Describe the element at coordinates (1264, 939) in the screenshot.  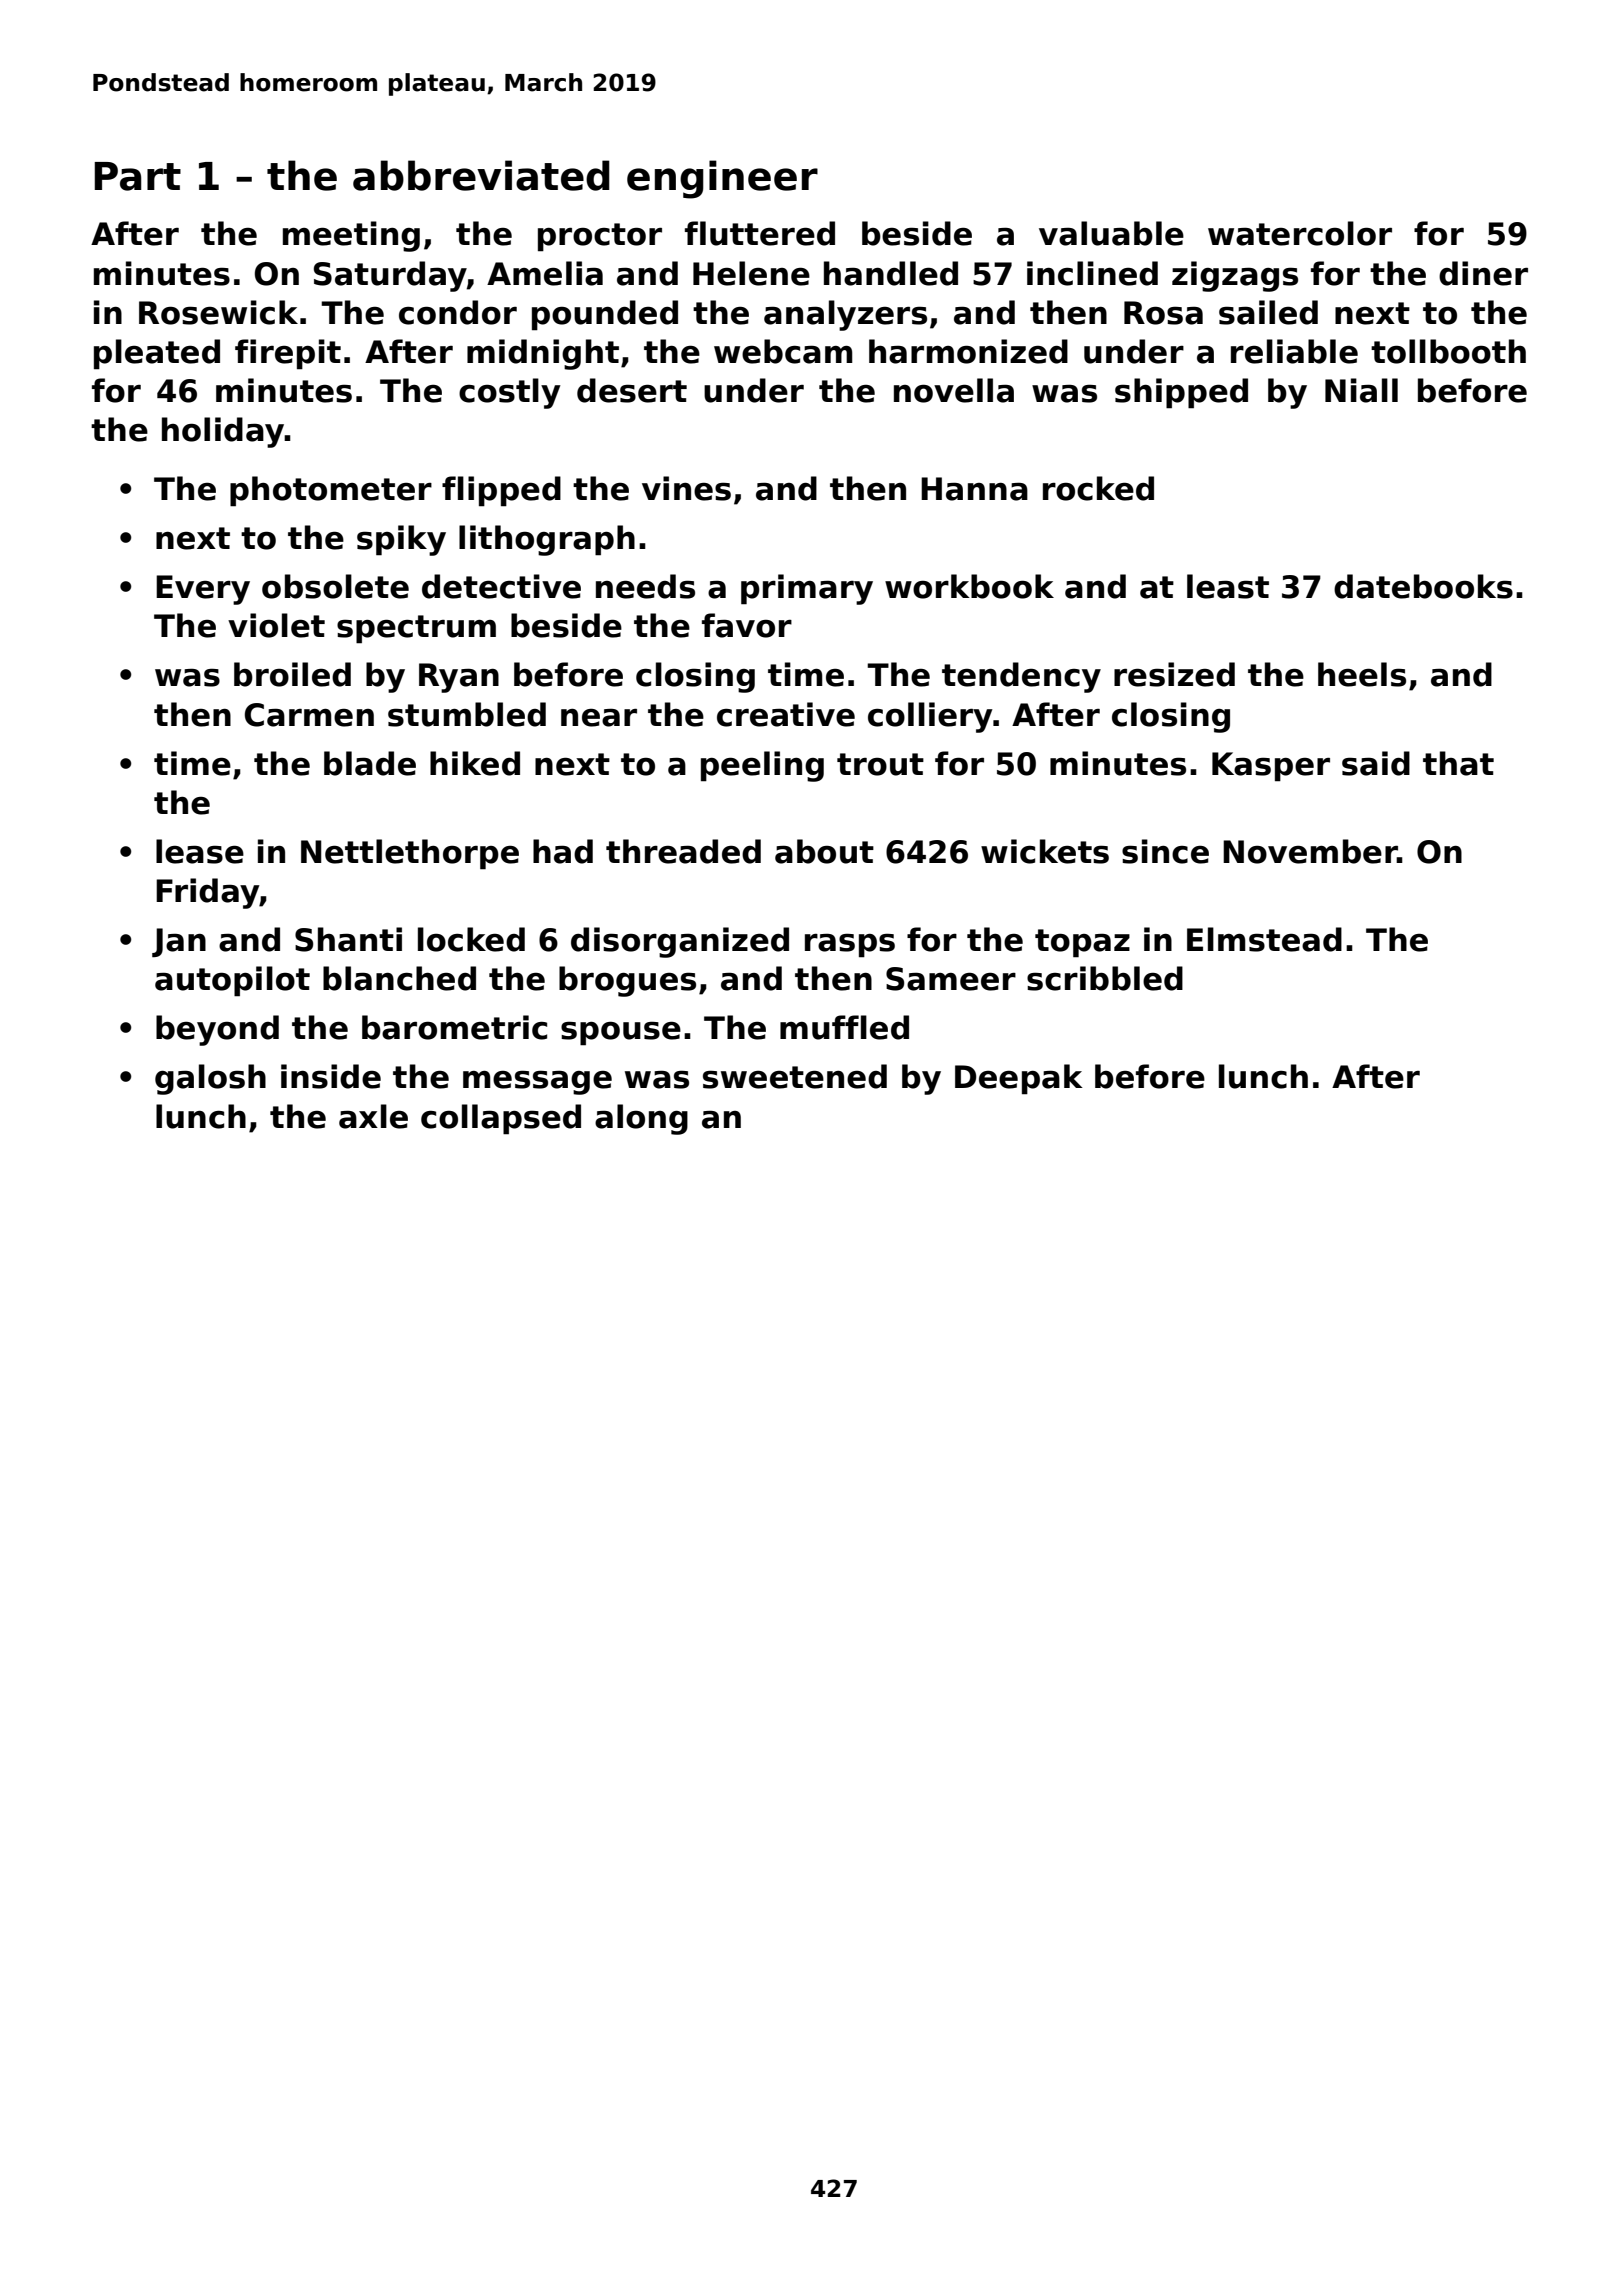
I see `Elmstead` at that location.
